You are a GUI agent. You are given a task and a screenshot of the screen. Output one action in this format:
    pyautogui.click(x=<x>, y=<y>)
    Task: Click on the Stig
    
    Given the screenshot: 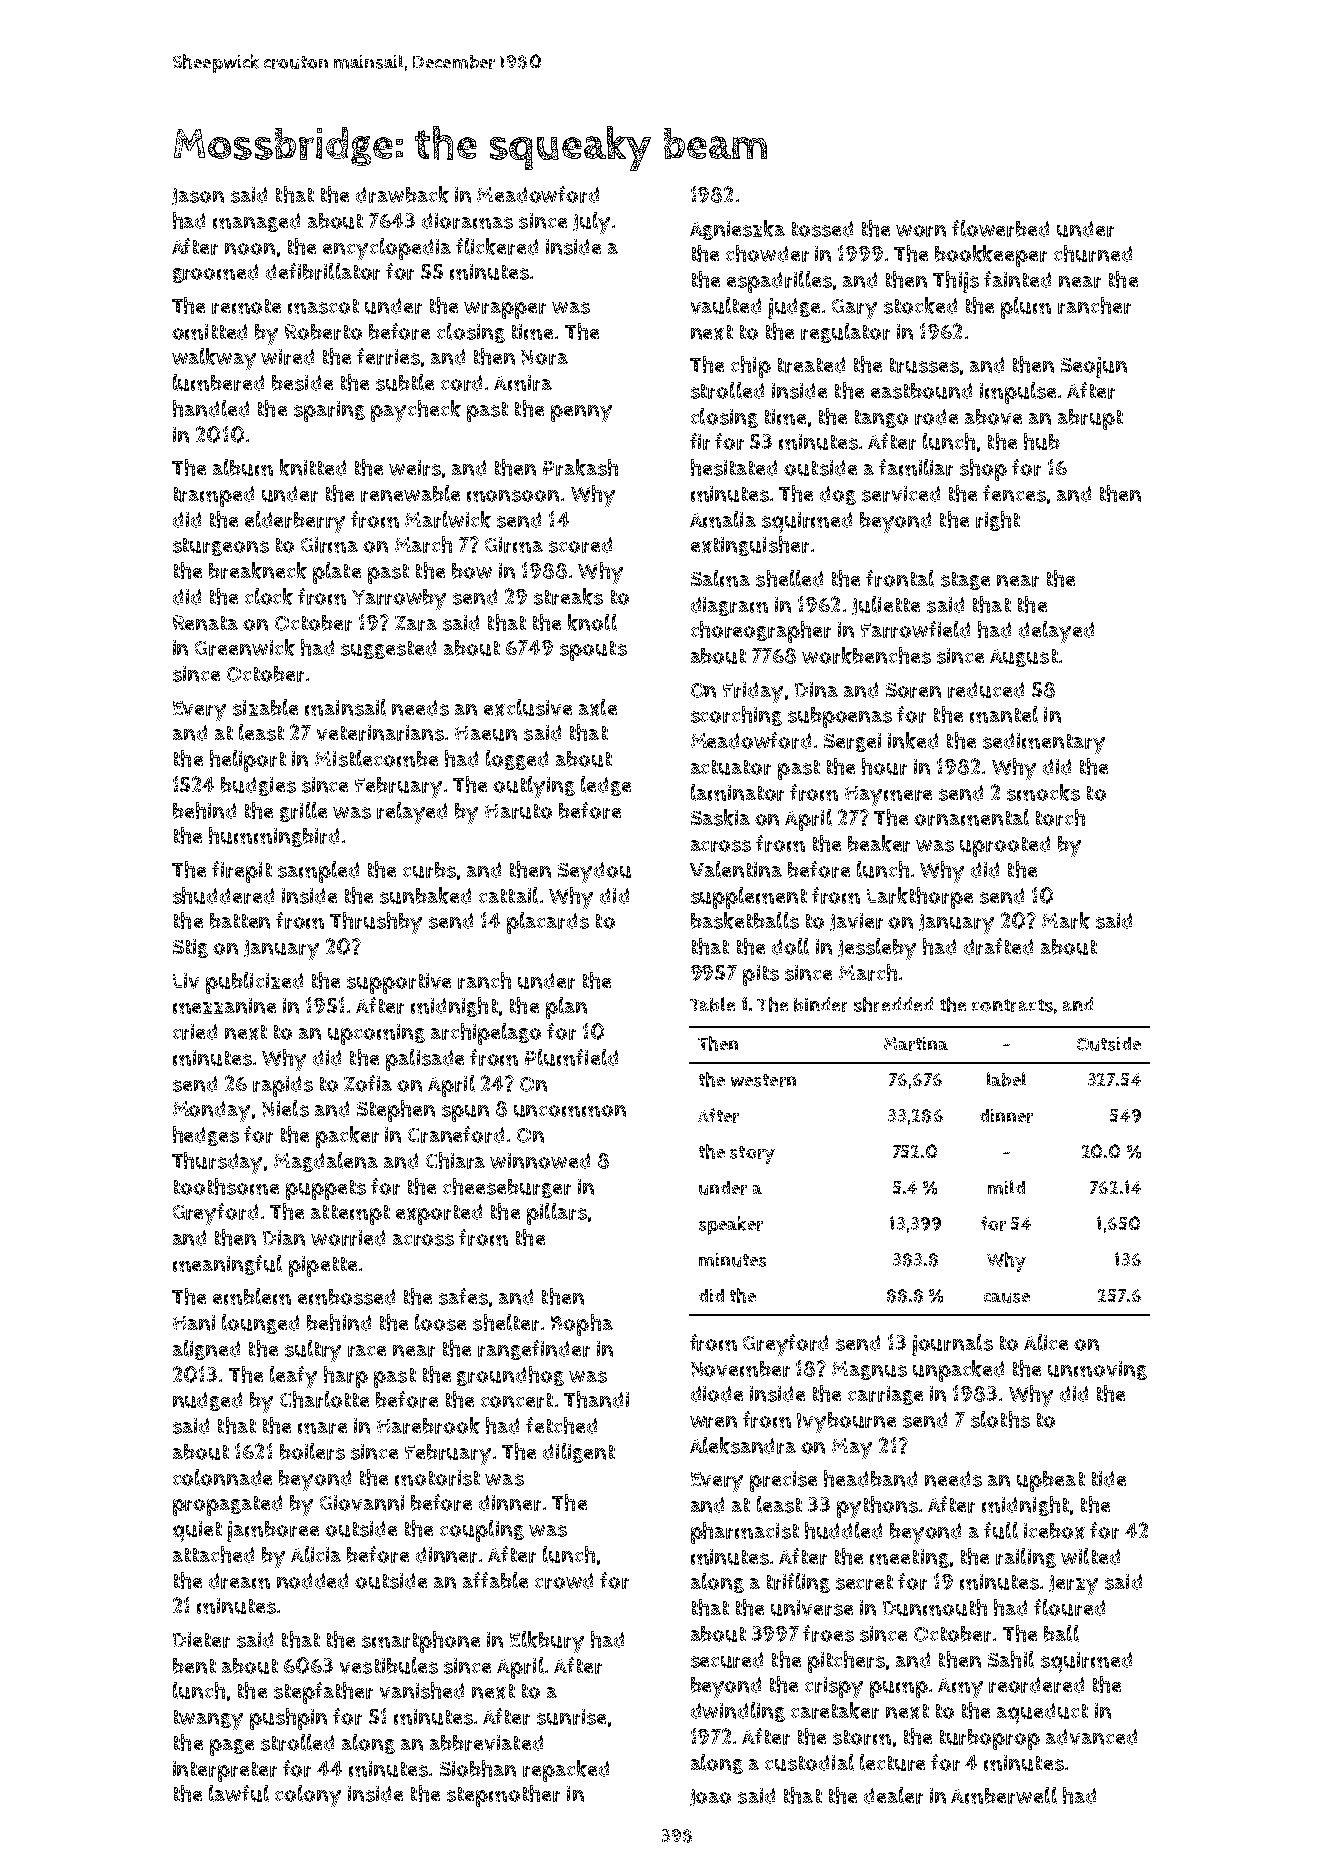 What is the action you would take?
    pyautogui.click(x=190, y=948)
